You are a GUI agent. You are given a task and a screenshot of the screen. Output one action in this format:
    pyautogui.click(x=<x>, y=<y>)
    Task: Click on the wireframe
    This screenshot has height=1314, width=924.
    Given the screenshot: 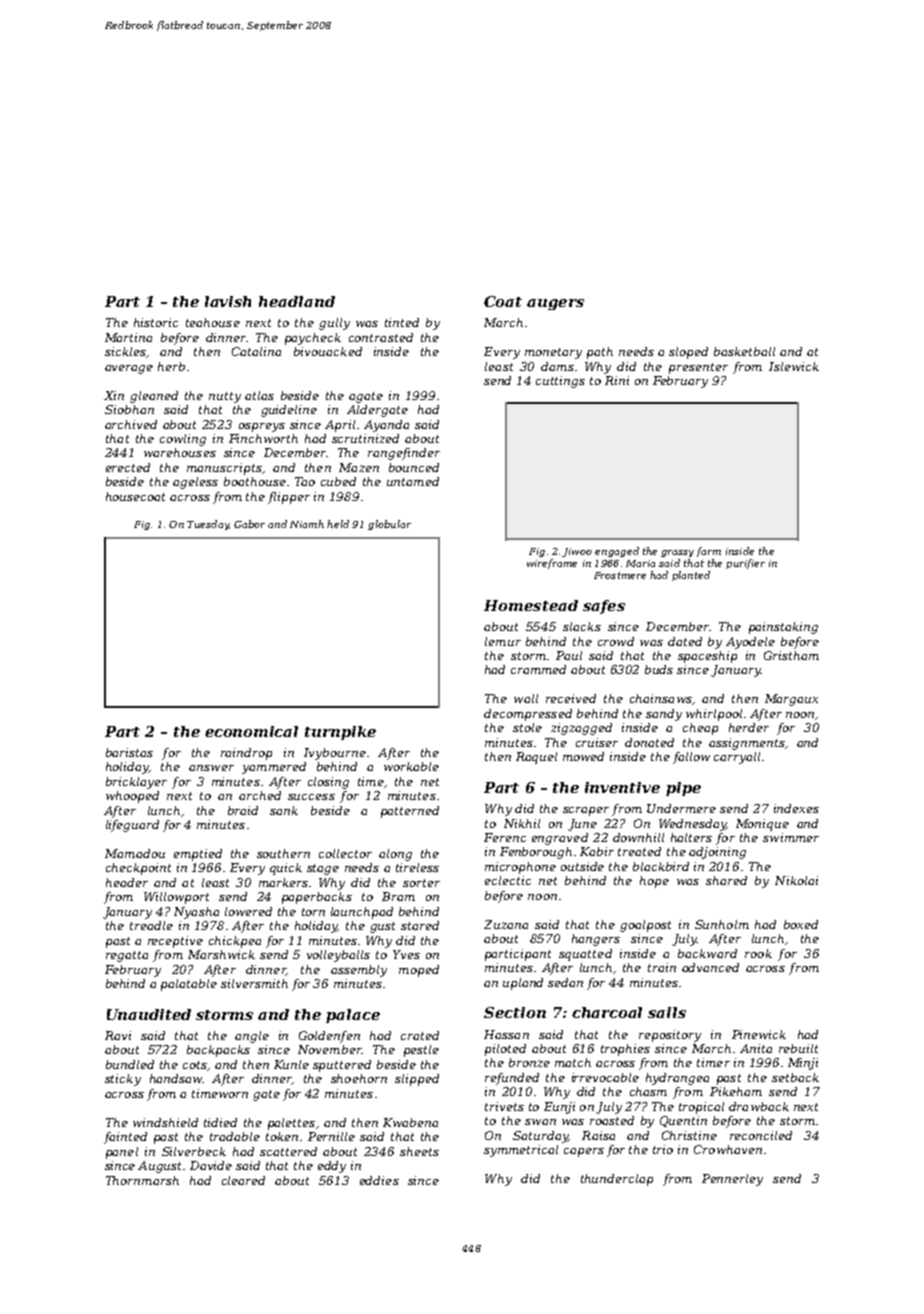 What is the action you would take?
    pyautogui.click(x=552, y=564)
